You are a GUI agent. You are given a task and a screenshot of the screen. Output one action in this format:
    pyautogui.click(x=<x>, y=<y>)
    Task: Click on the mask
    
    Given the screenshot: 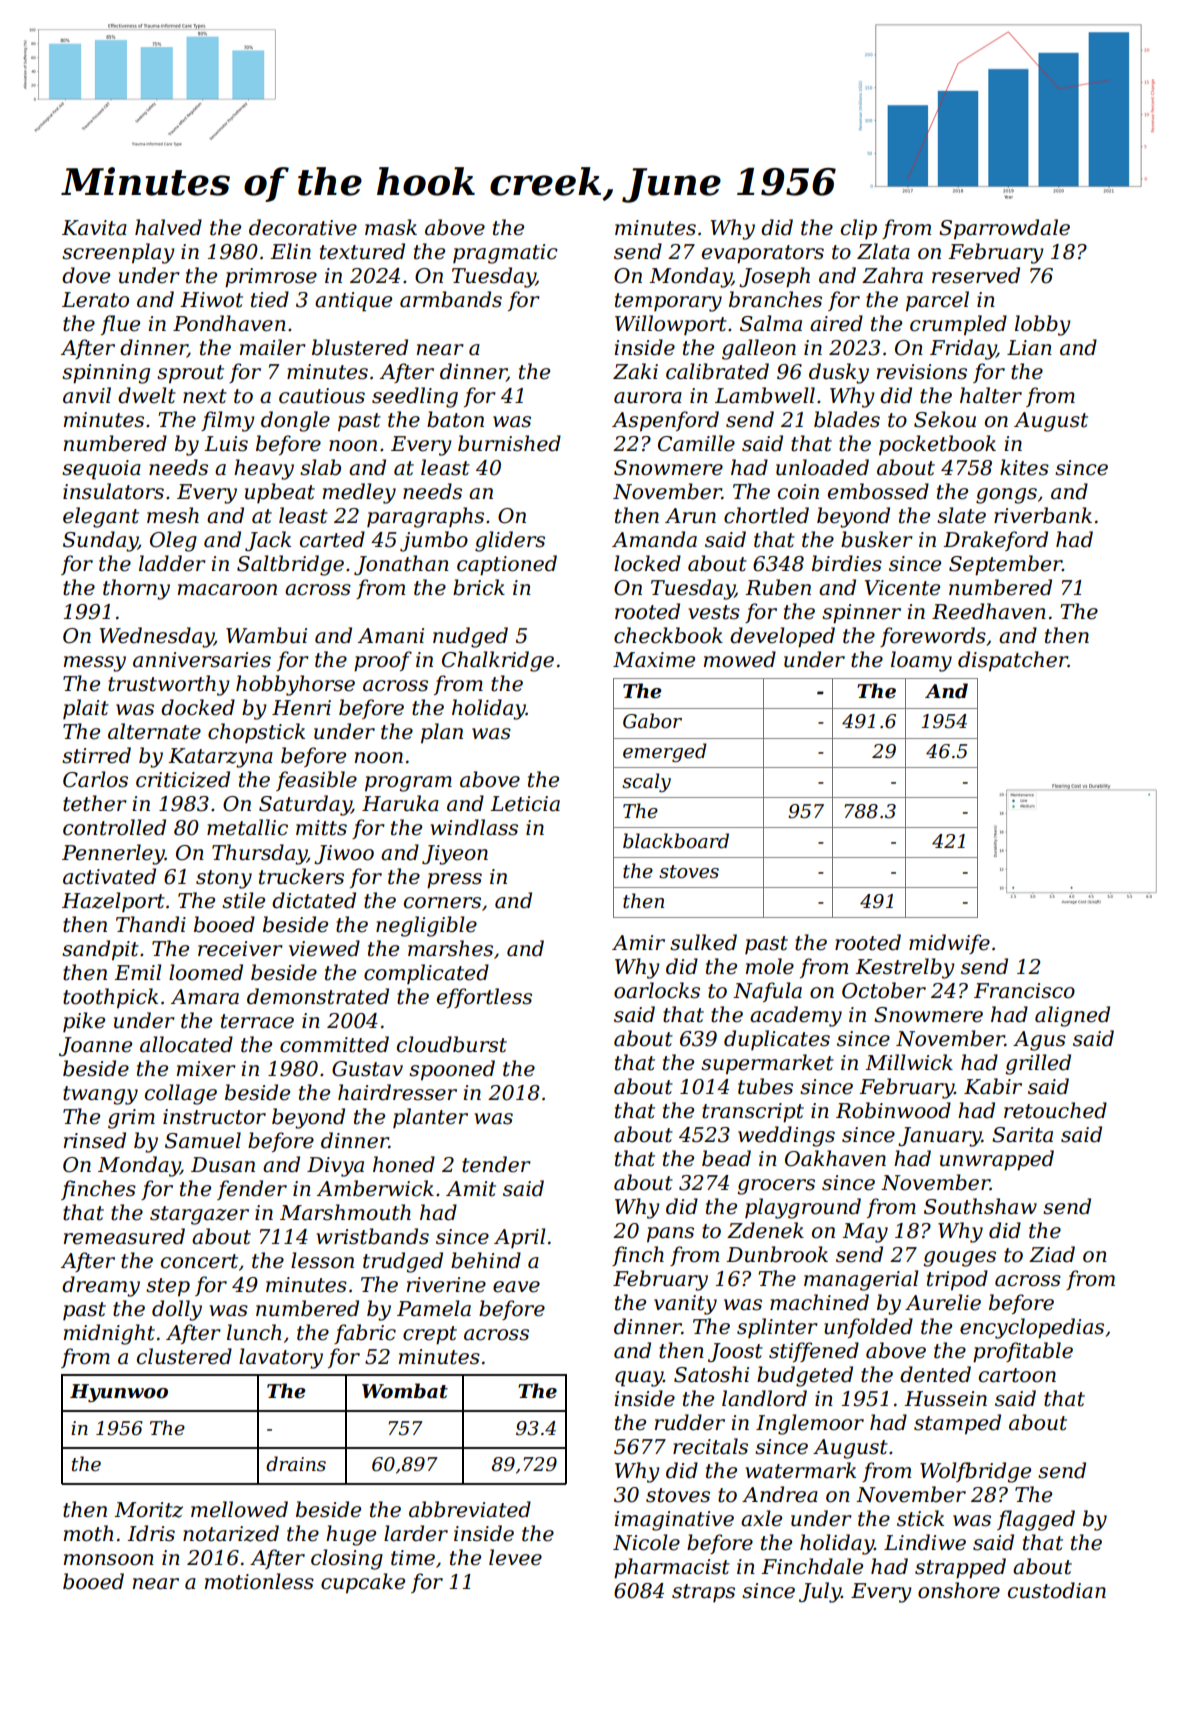 What is the action you would take?
    pyautogui.click(x=391, y=227)
